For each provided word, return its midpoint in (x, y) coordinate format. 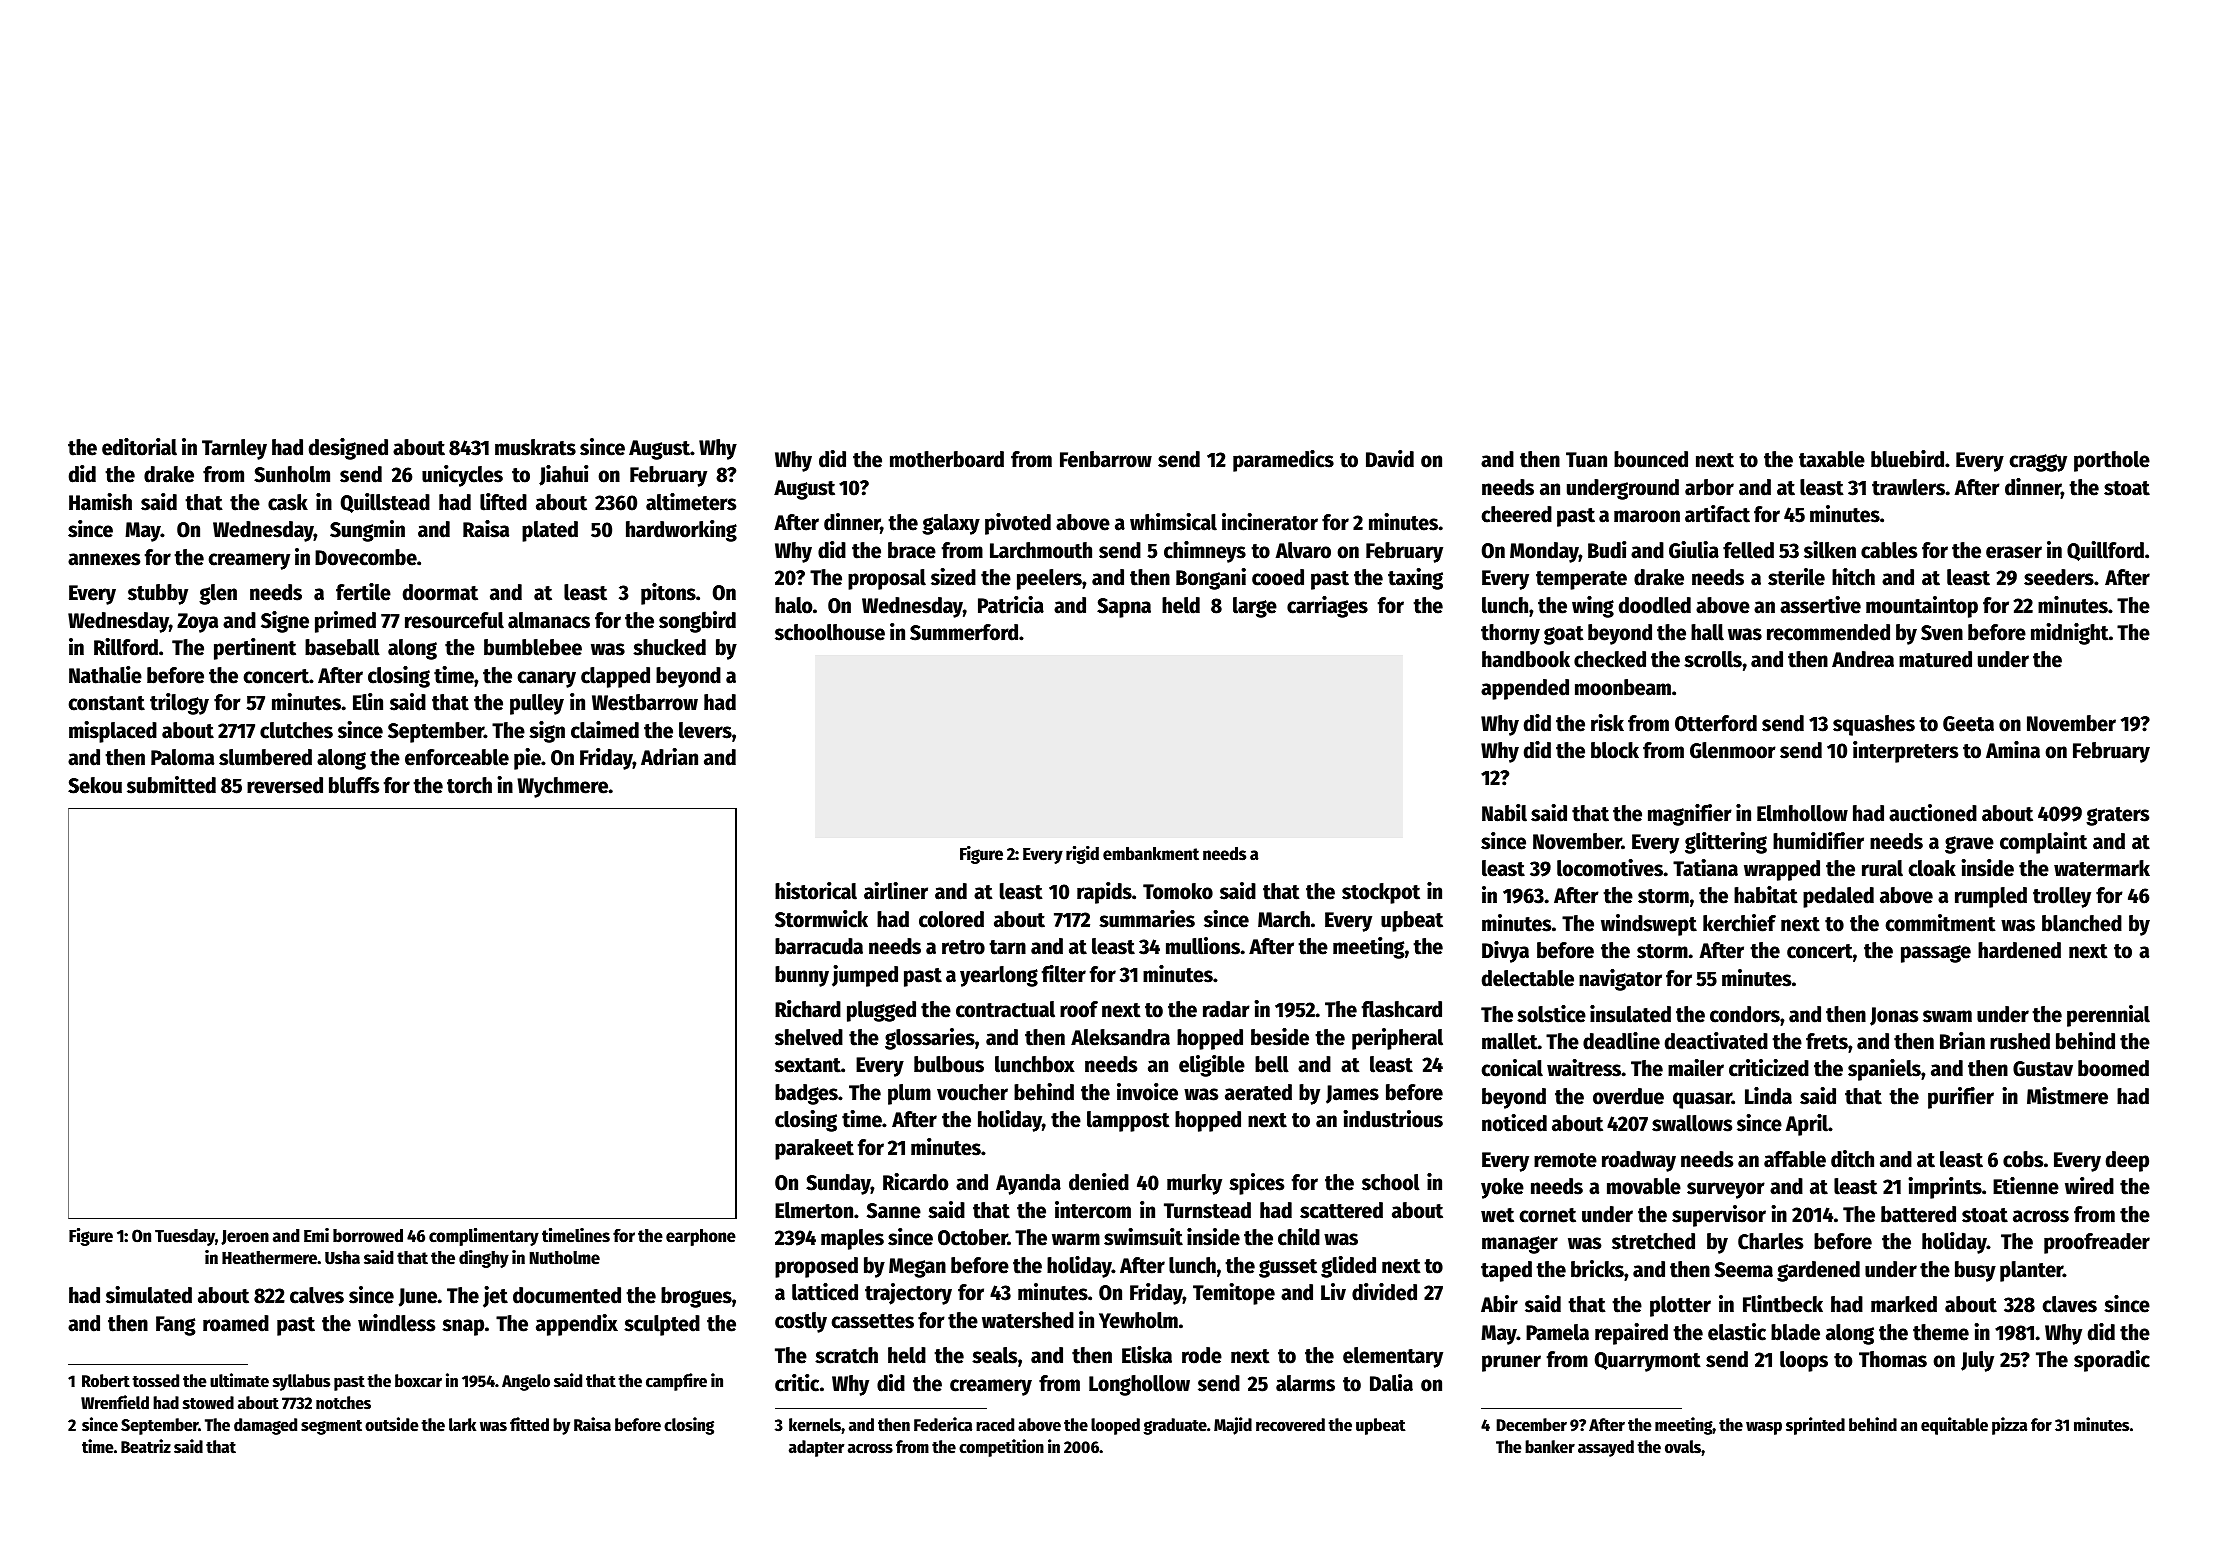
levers (705, 730)
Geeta (1968, 724)
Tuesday (185, 1237)
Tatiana (1705, 868)
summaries (1147, 919)
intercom (1093, 1210)
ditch (1852, 1159)
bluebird (1907, 459)
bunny (802, 976)
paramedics (1283, 461)
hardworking (681, 531)
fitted (529, 1424)
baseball (342, 647)
